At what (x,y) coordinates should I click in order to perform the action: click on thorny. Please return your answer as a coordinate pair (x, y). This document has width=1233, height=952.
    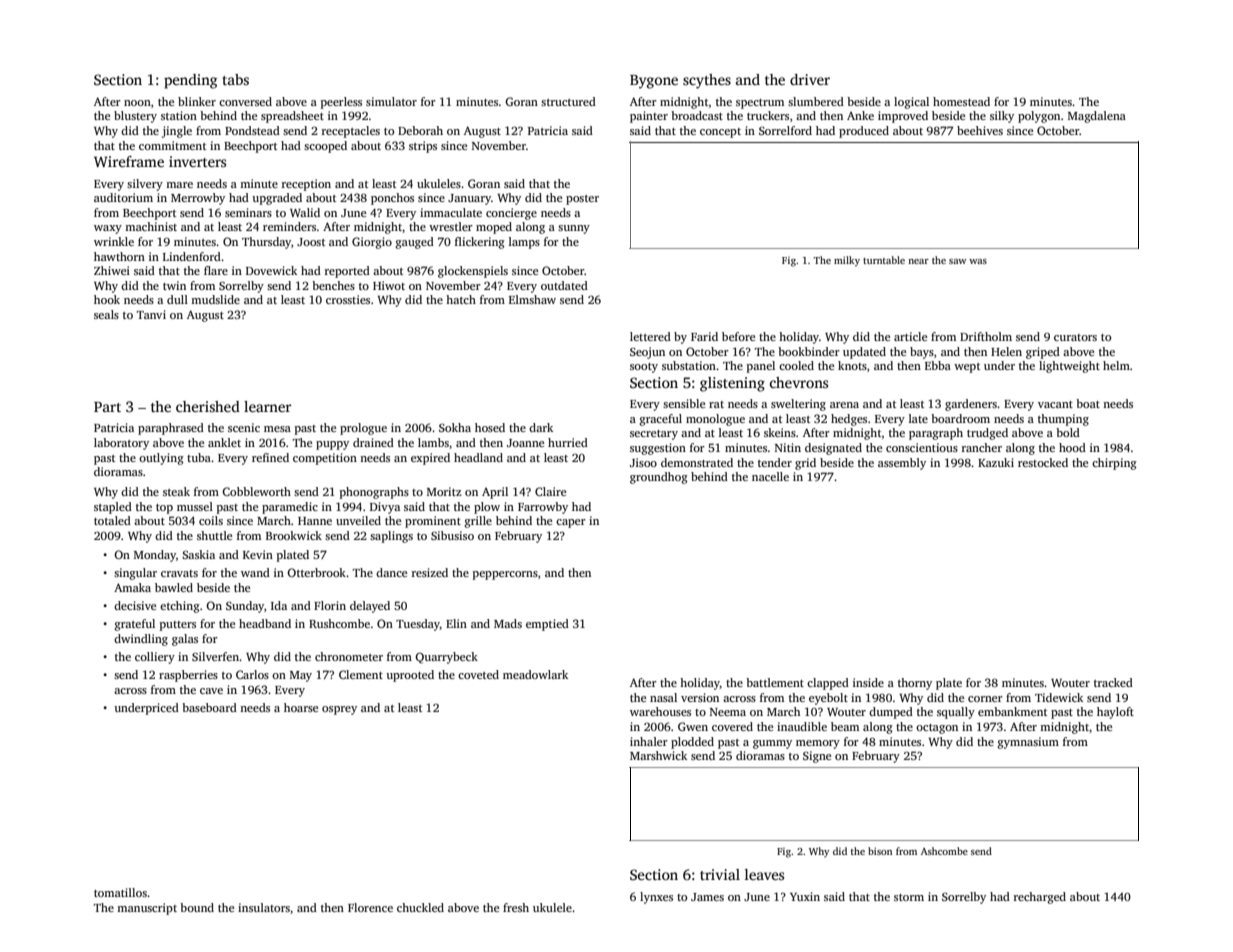
    Looking at the image, I should click on (915, 684).
